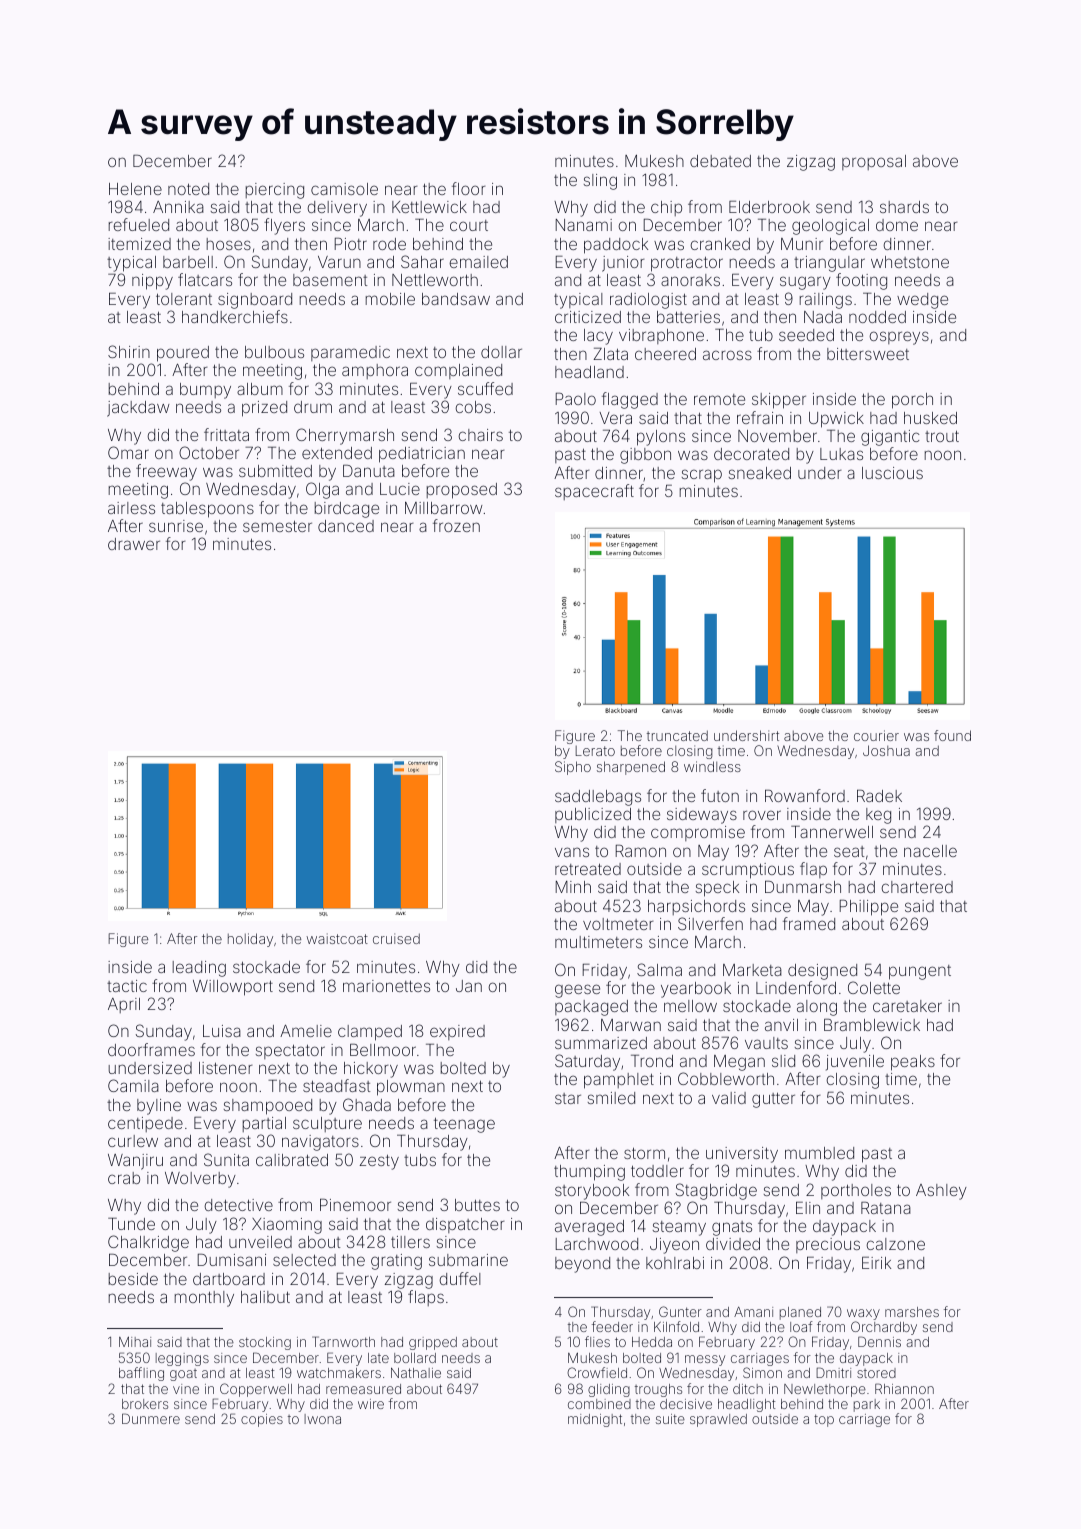 The height and width of the screenshot is (1529, 1081). What do you see at coordinates (200, 1180) in the screenshot?
I see `Wolverby` at bounding box center [200, 1180].
